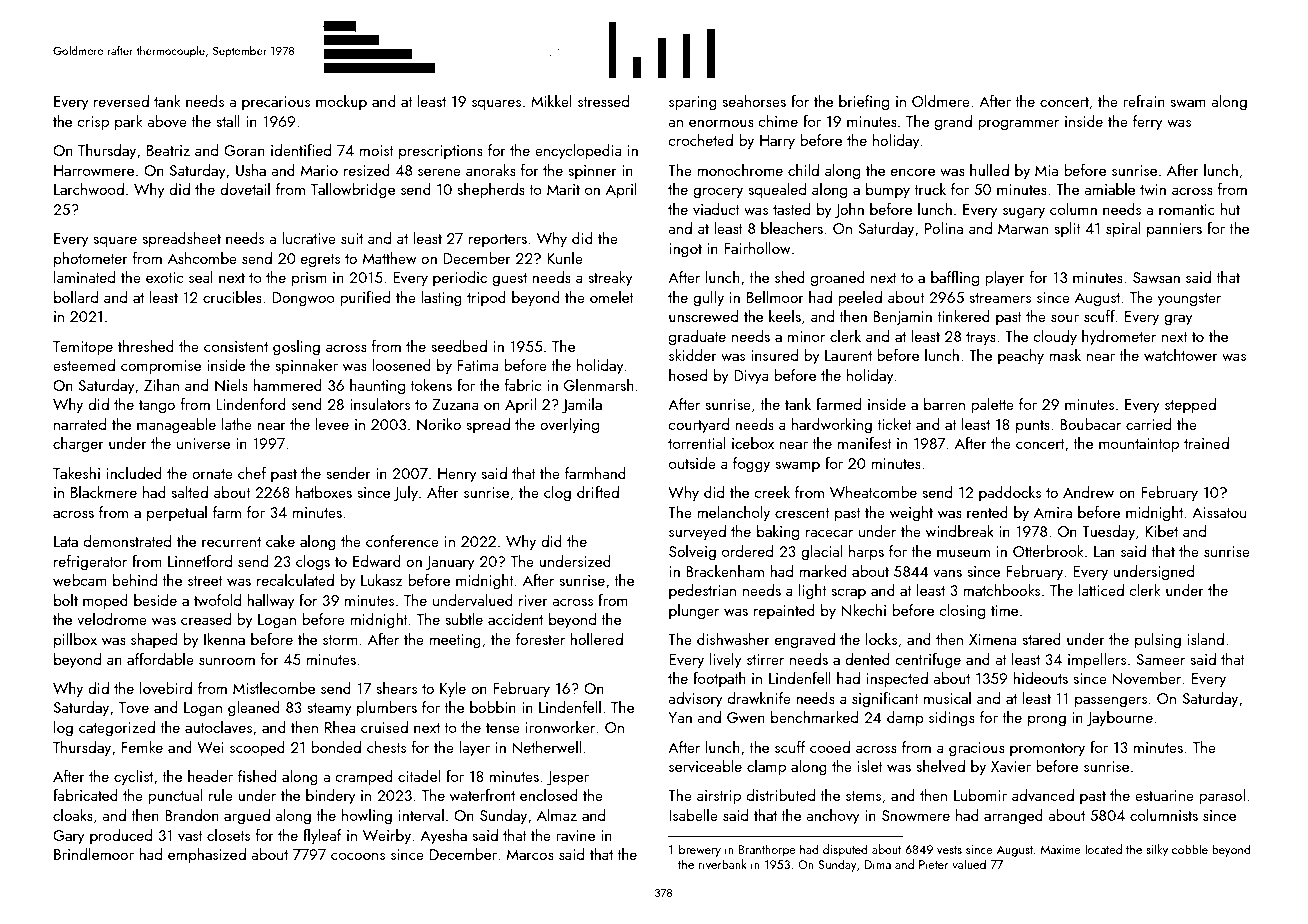  What do you see at coordinates (457, 475) in the screenshot?
I see `Henry` at bounding box center [457, 475].
